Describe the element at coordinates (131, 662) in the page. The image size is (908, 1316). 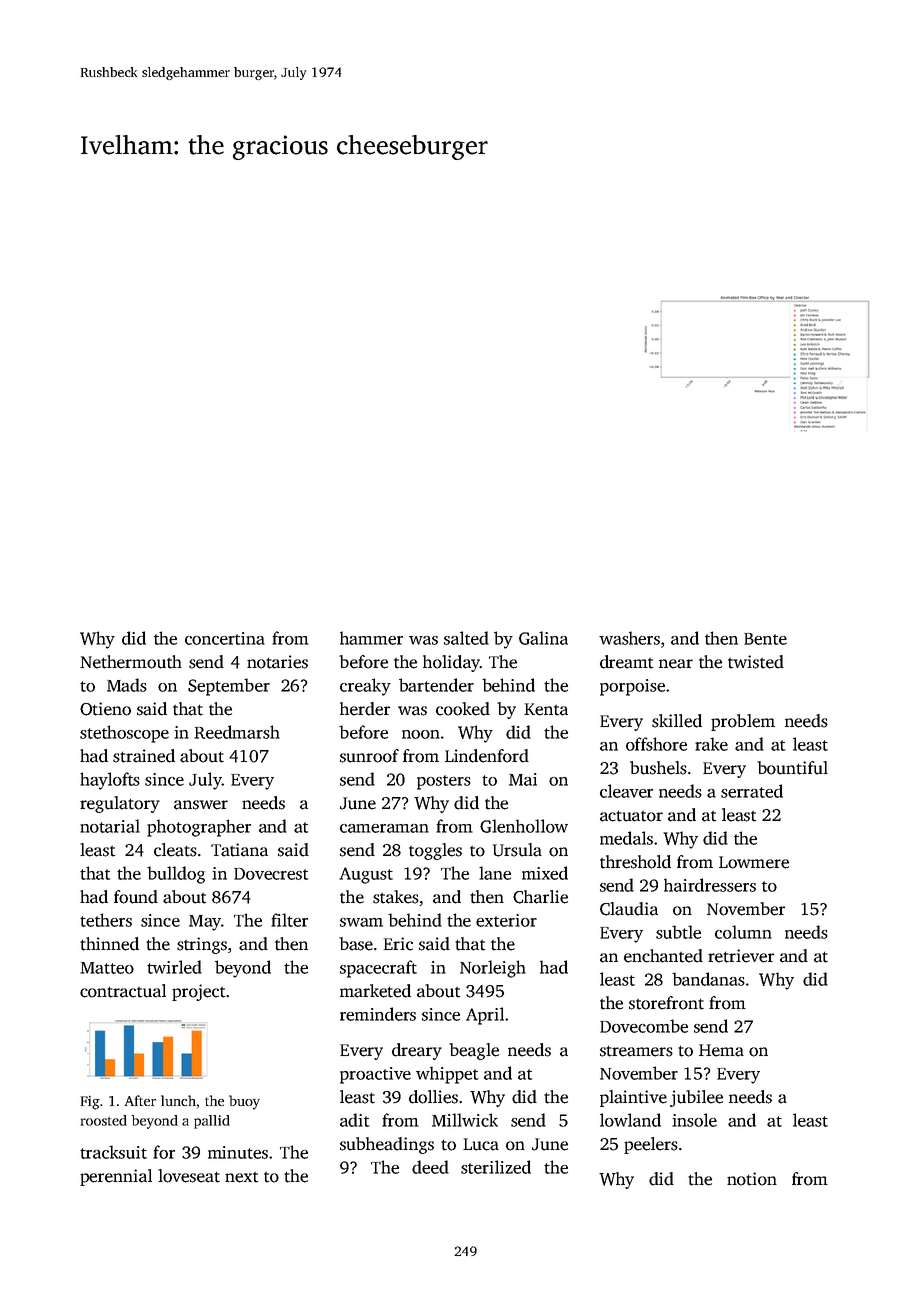
I see `Nethermouth` at that location.
